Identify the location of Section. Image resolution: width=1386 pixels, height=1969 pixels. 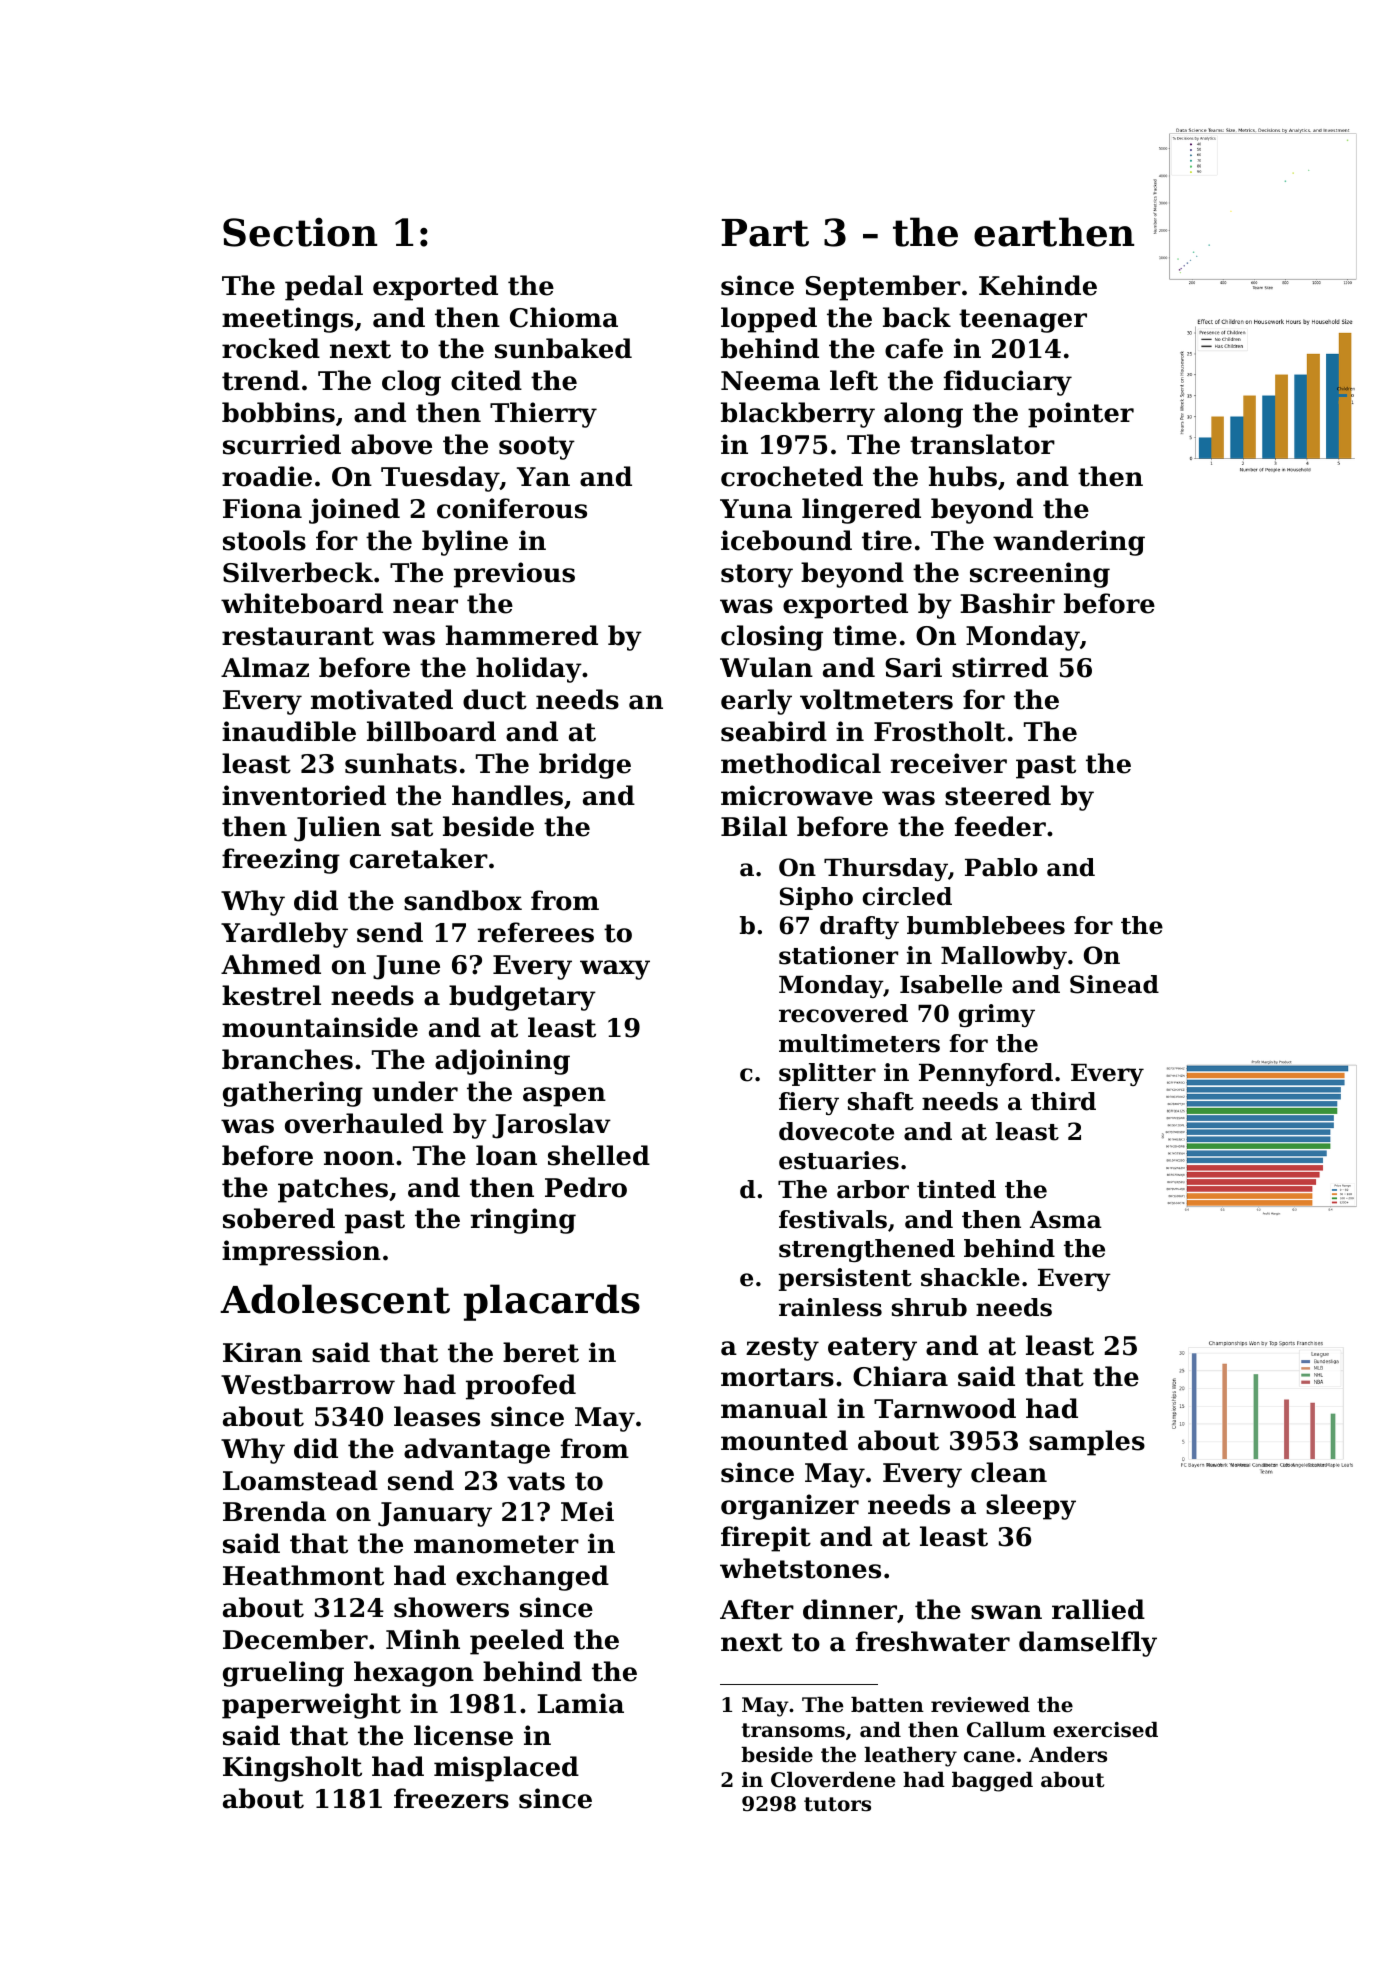
(300, 232).
